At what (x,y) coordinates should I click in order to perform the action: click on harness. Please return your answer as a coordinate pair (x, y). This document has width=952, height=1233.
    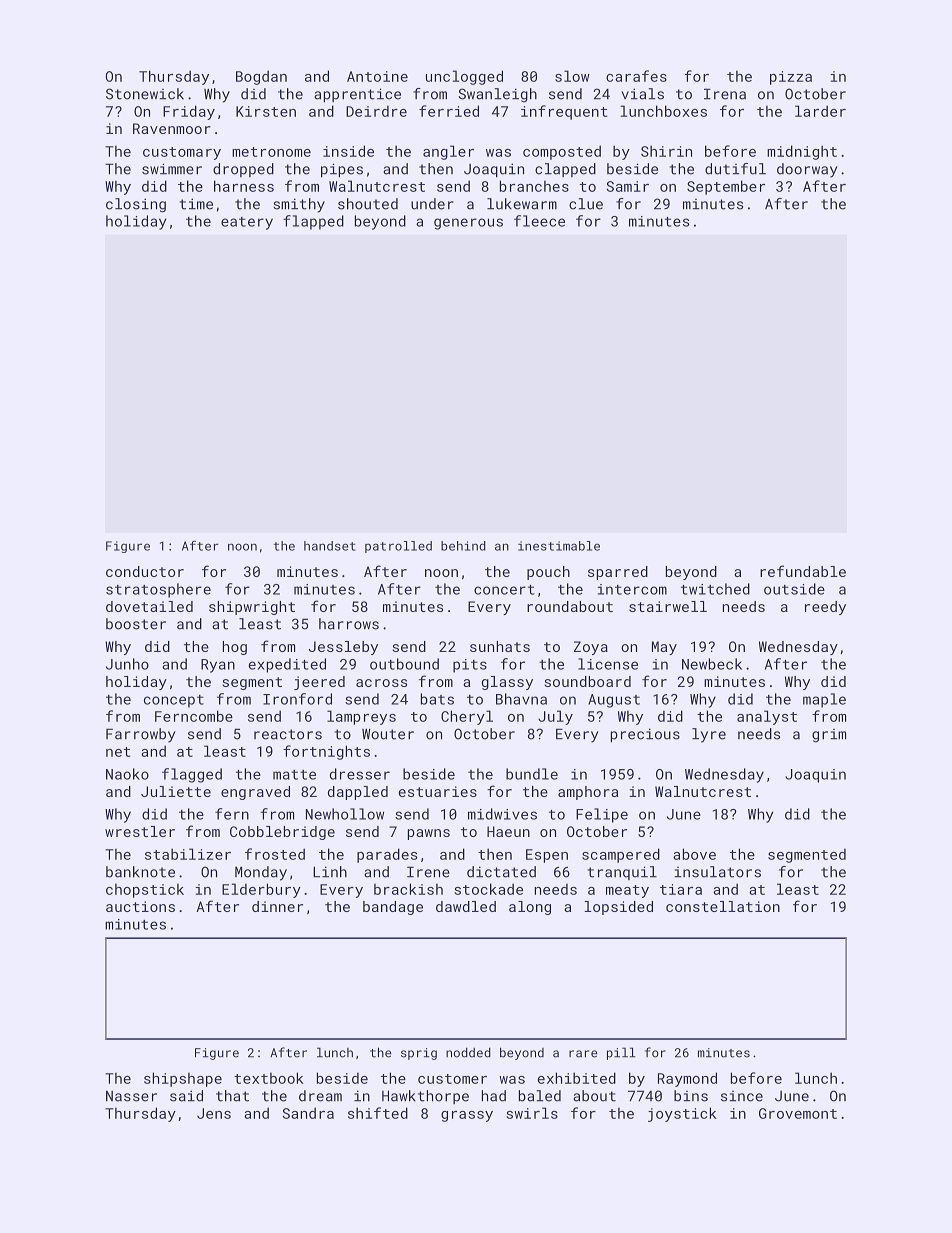
    Looking at the image, I should click on (244, 186).
